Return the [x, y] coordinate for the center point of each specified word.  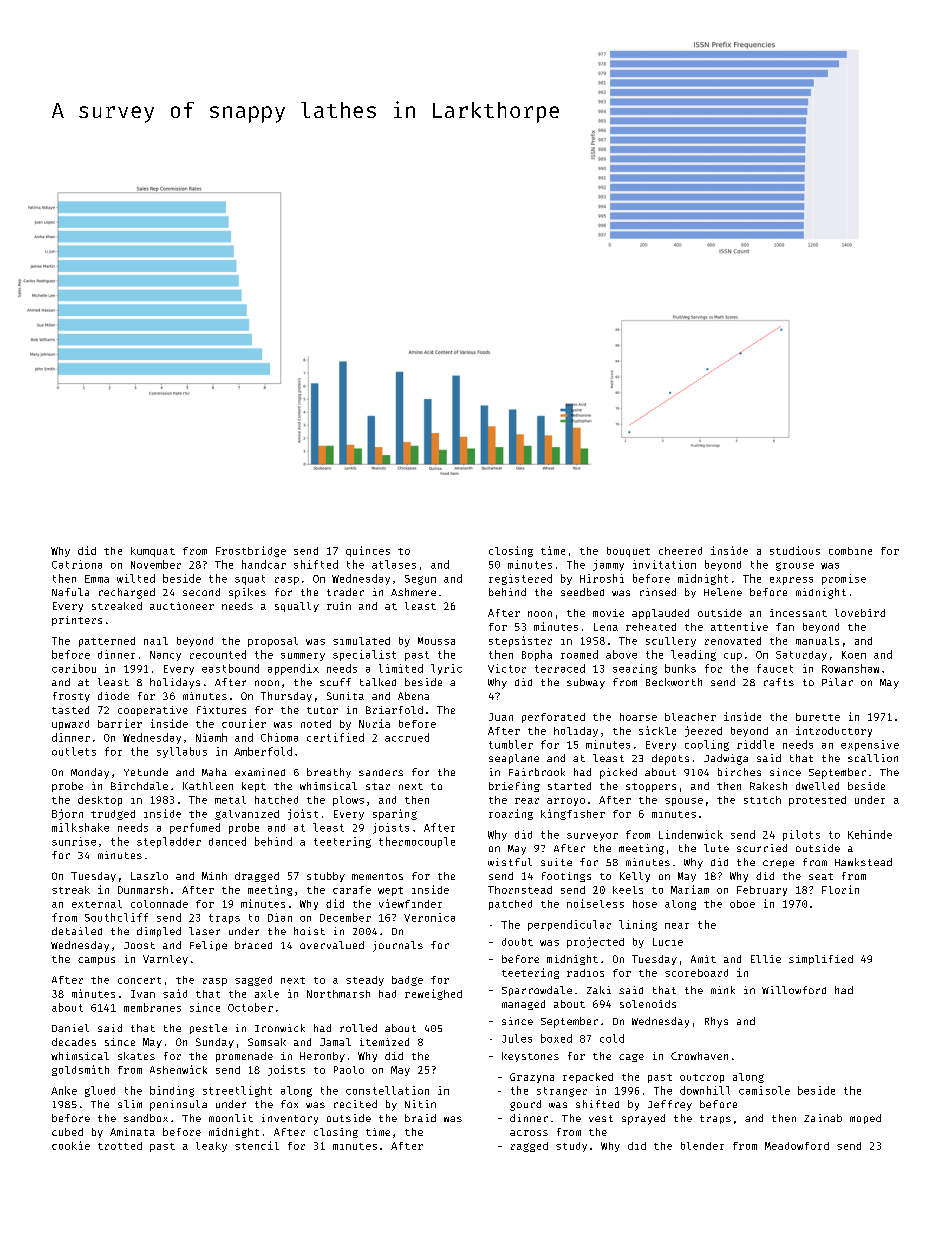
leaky [211, 1147]
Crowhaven [699, 1056]
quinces [368, 551]
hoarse [638, 717]
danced [227, 841]
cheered [680, 551]
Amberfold [263, 751]
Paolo [349, 1070]
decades [74, 1042]
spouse [684, 802]
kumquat [153, 552]
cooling [707, 745]
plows [348, 801]
